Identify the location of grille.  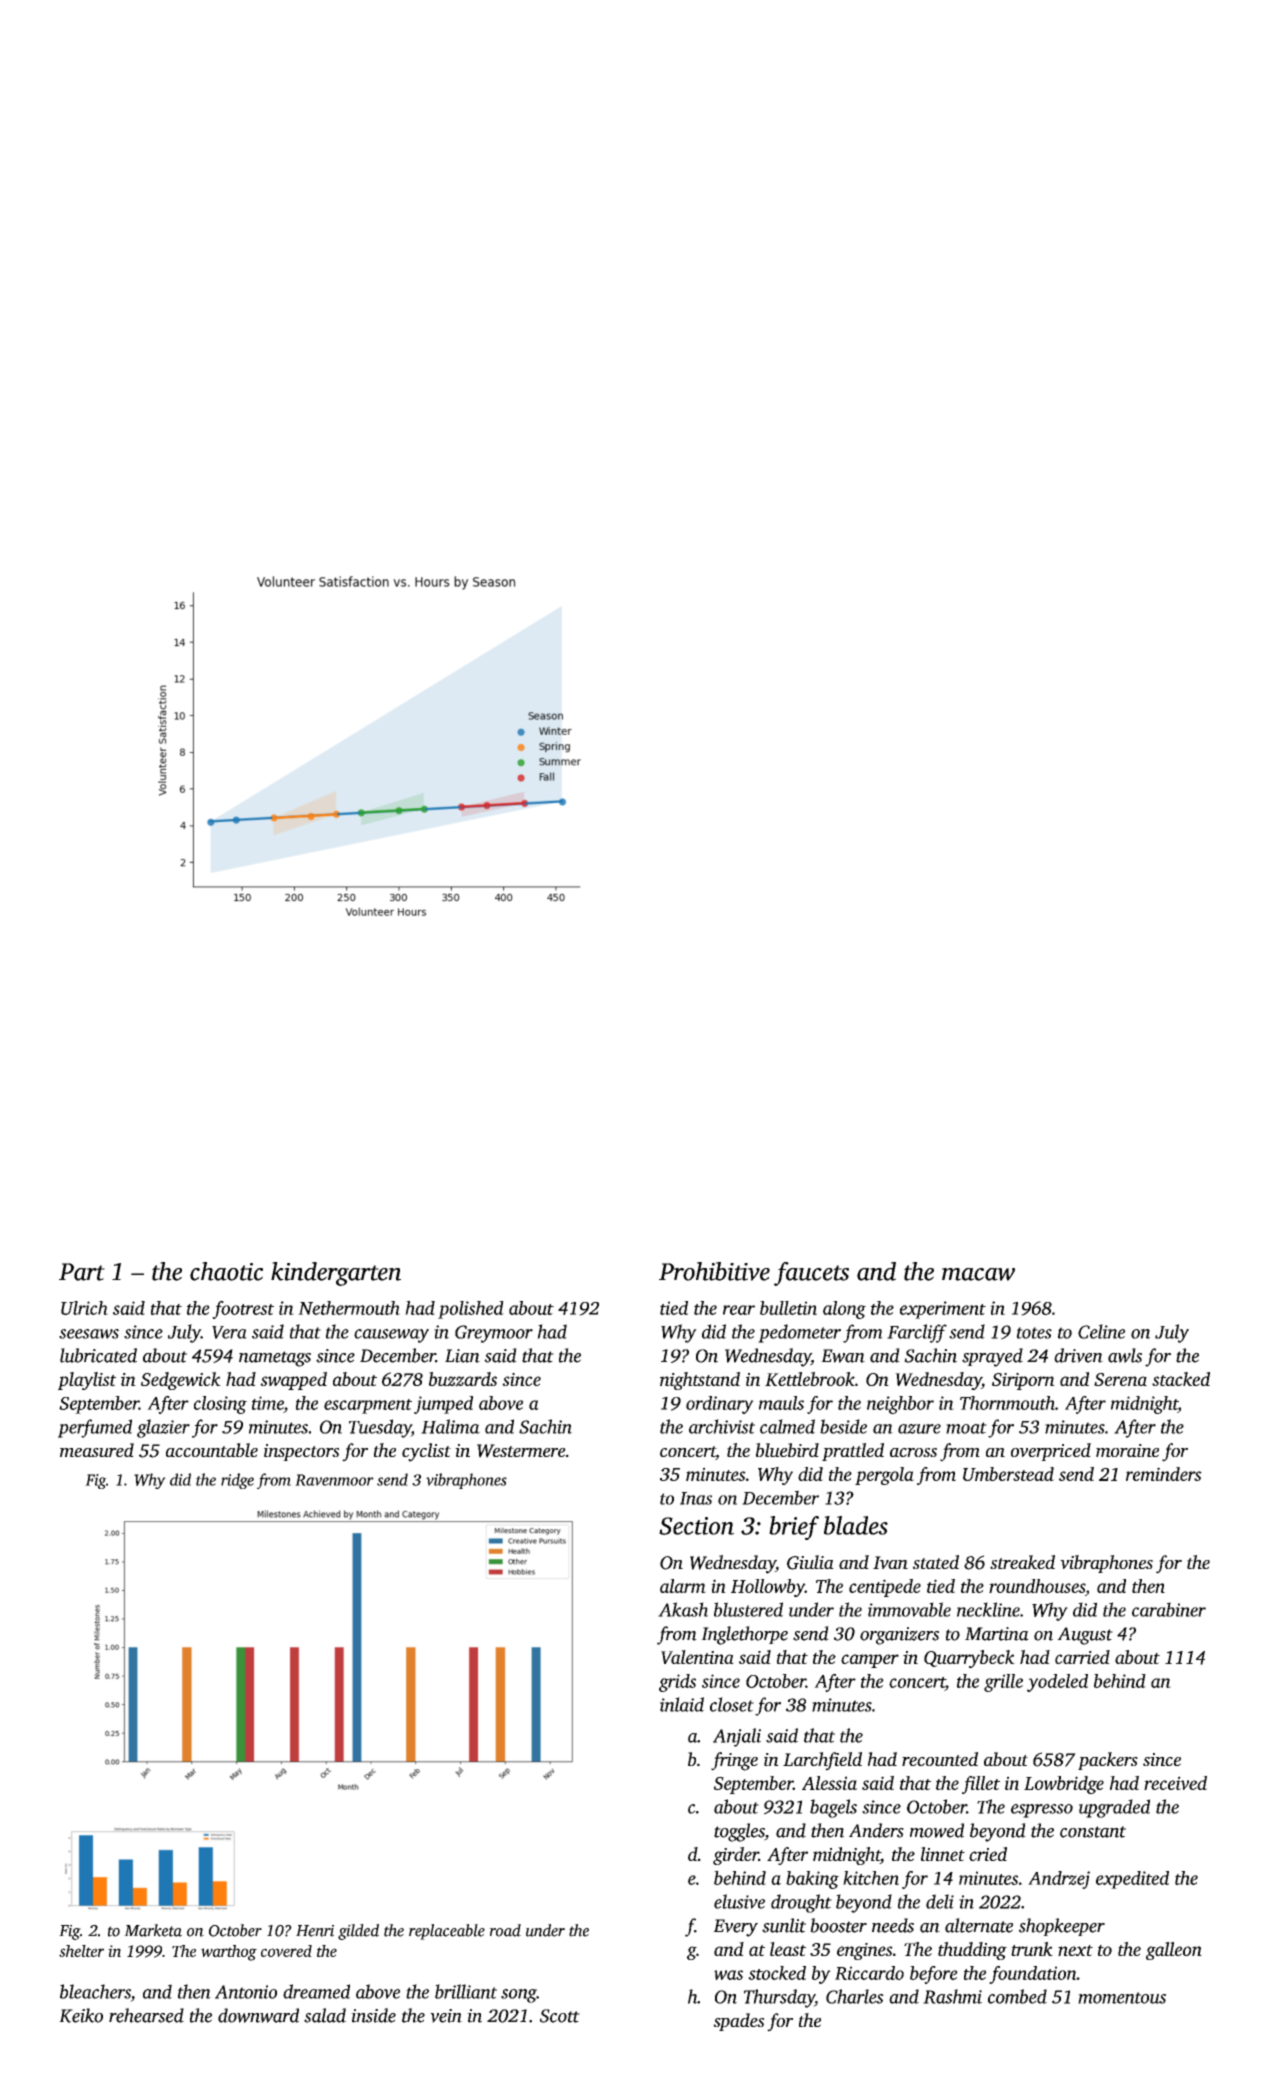
(1003, 1683).
